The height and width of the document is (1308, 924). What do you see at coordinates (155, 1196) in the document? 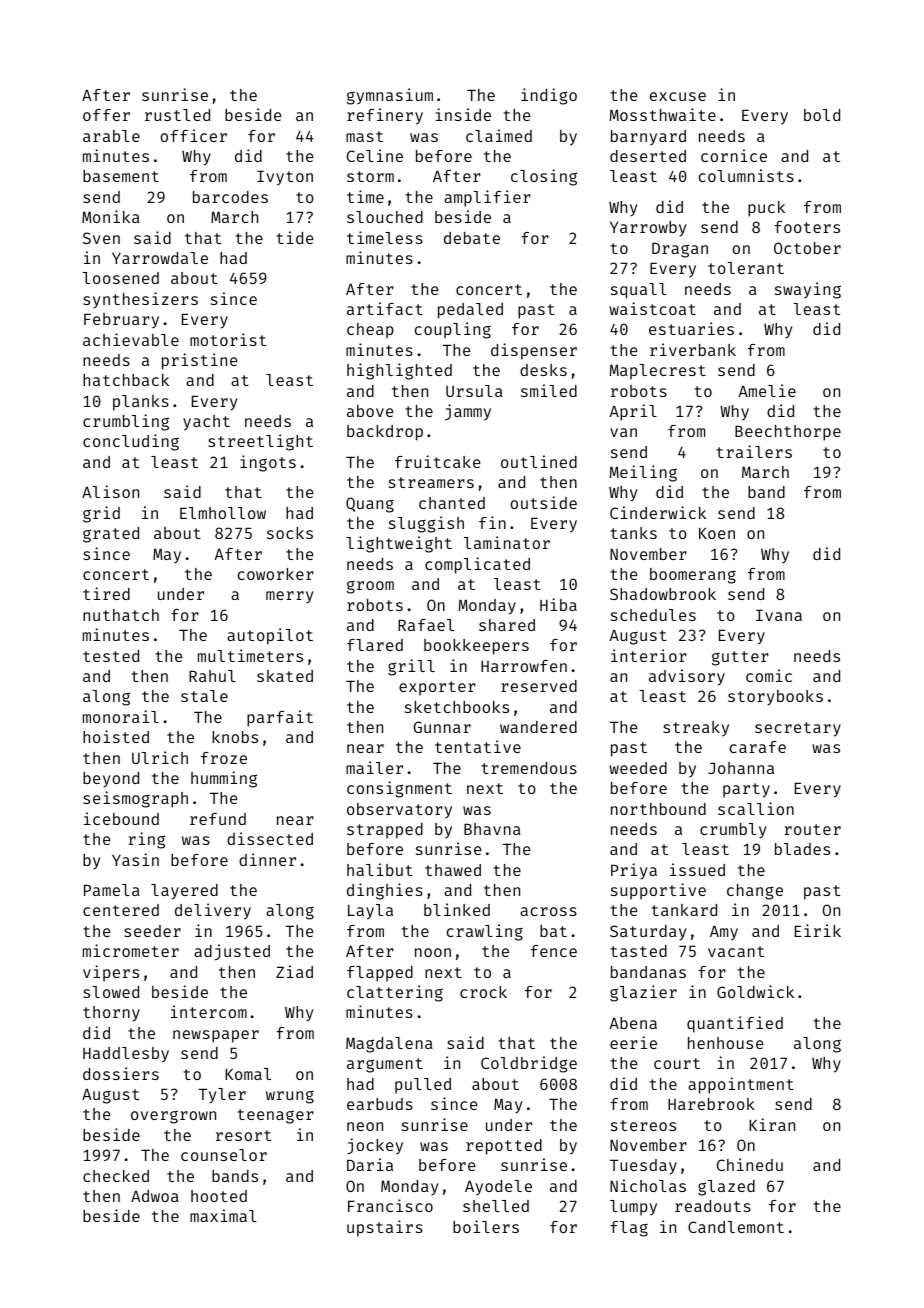
I see `Adwoa` at bounding box center [155, 1196].
